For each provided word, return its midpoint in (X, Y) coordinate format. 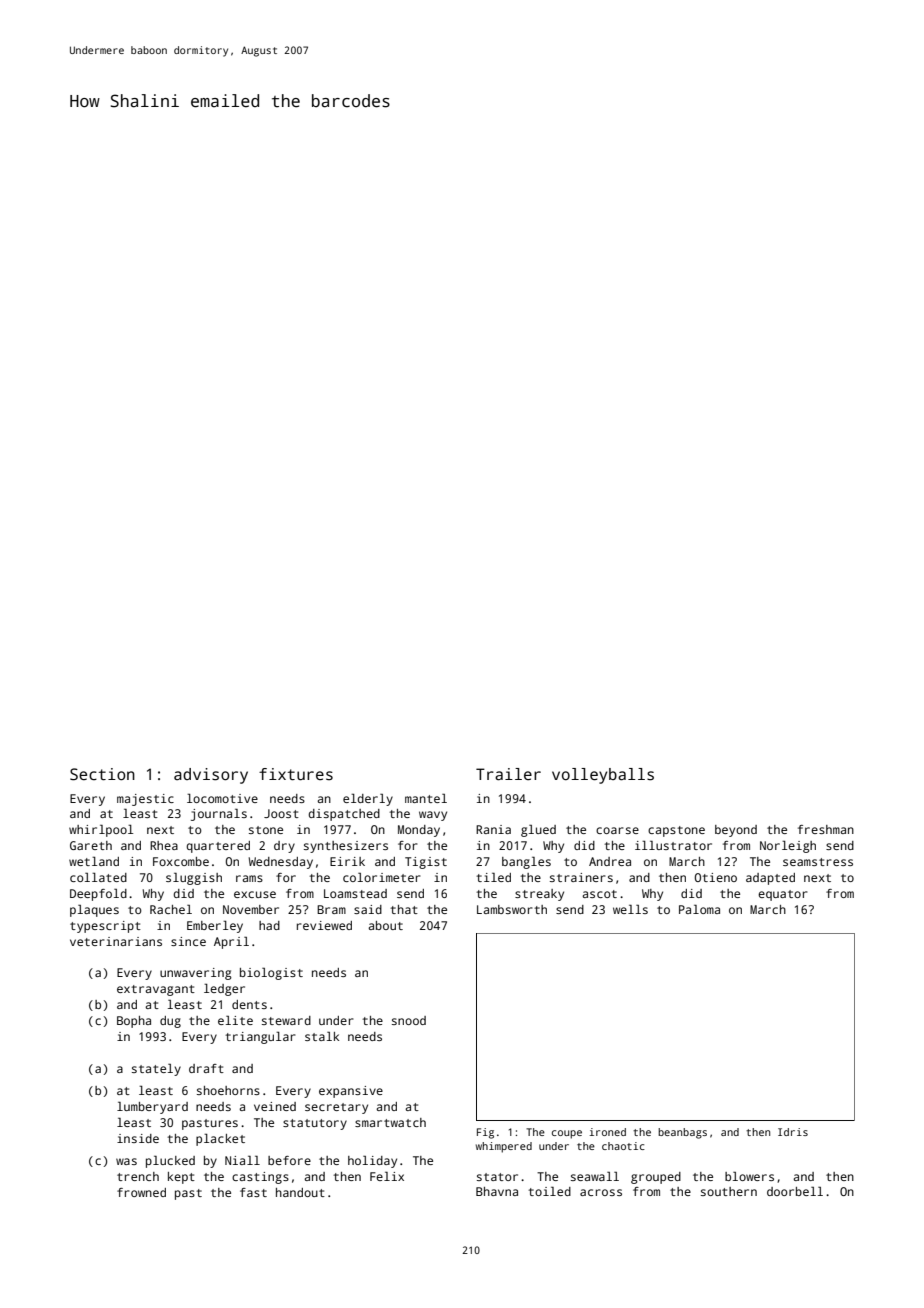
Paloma (699, 909)
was (126, 1161)
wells (630, 909)
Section (102, 774)
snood (409, 1020)
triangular (260, 1038)
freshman (826, 829)
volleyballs (603, 776)
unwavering (196, 974)
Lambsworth (512, 909)
